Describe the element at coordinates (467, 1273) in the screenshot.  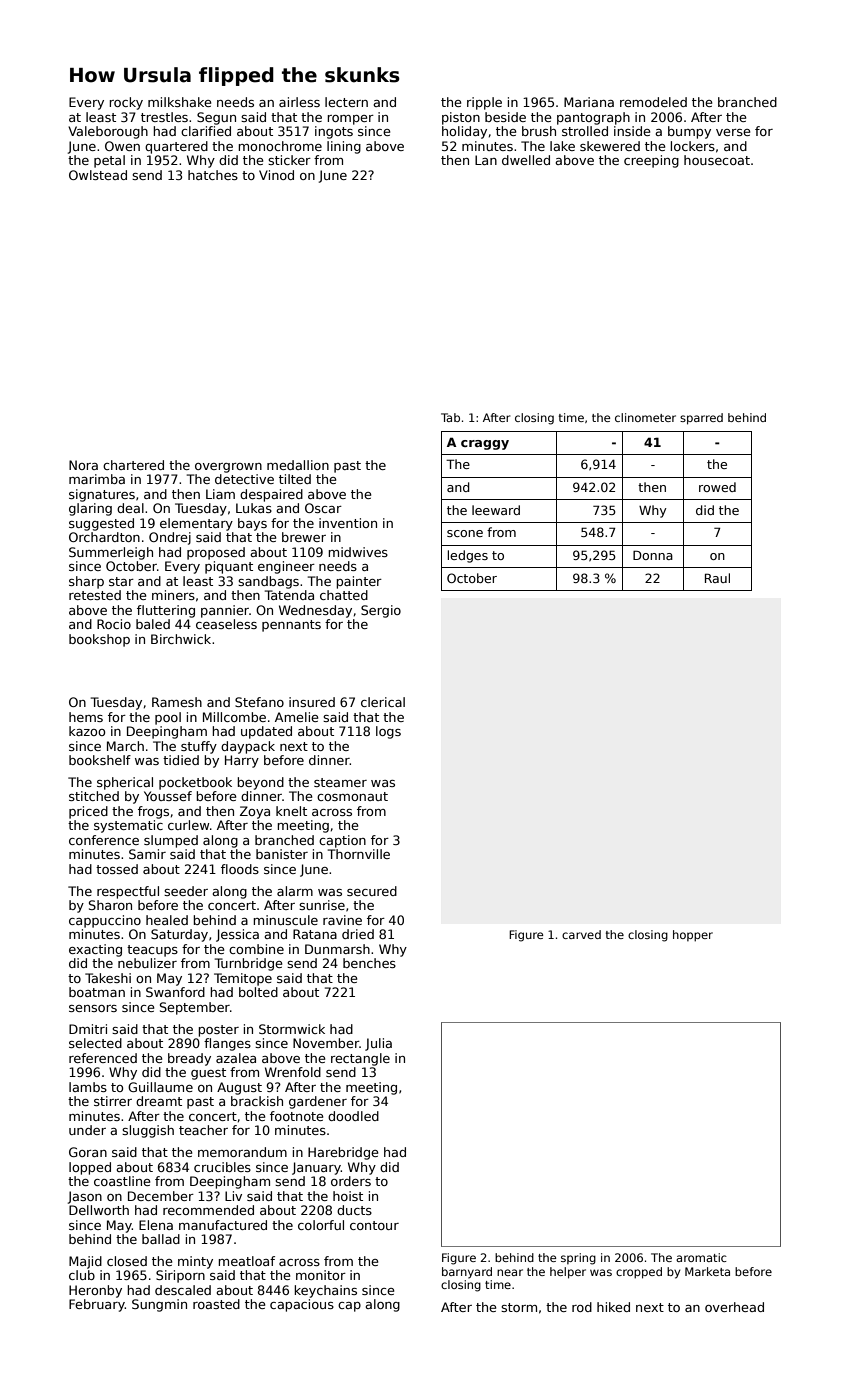
I see `barnyard` at that location.
